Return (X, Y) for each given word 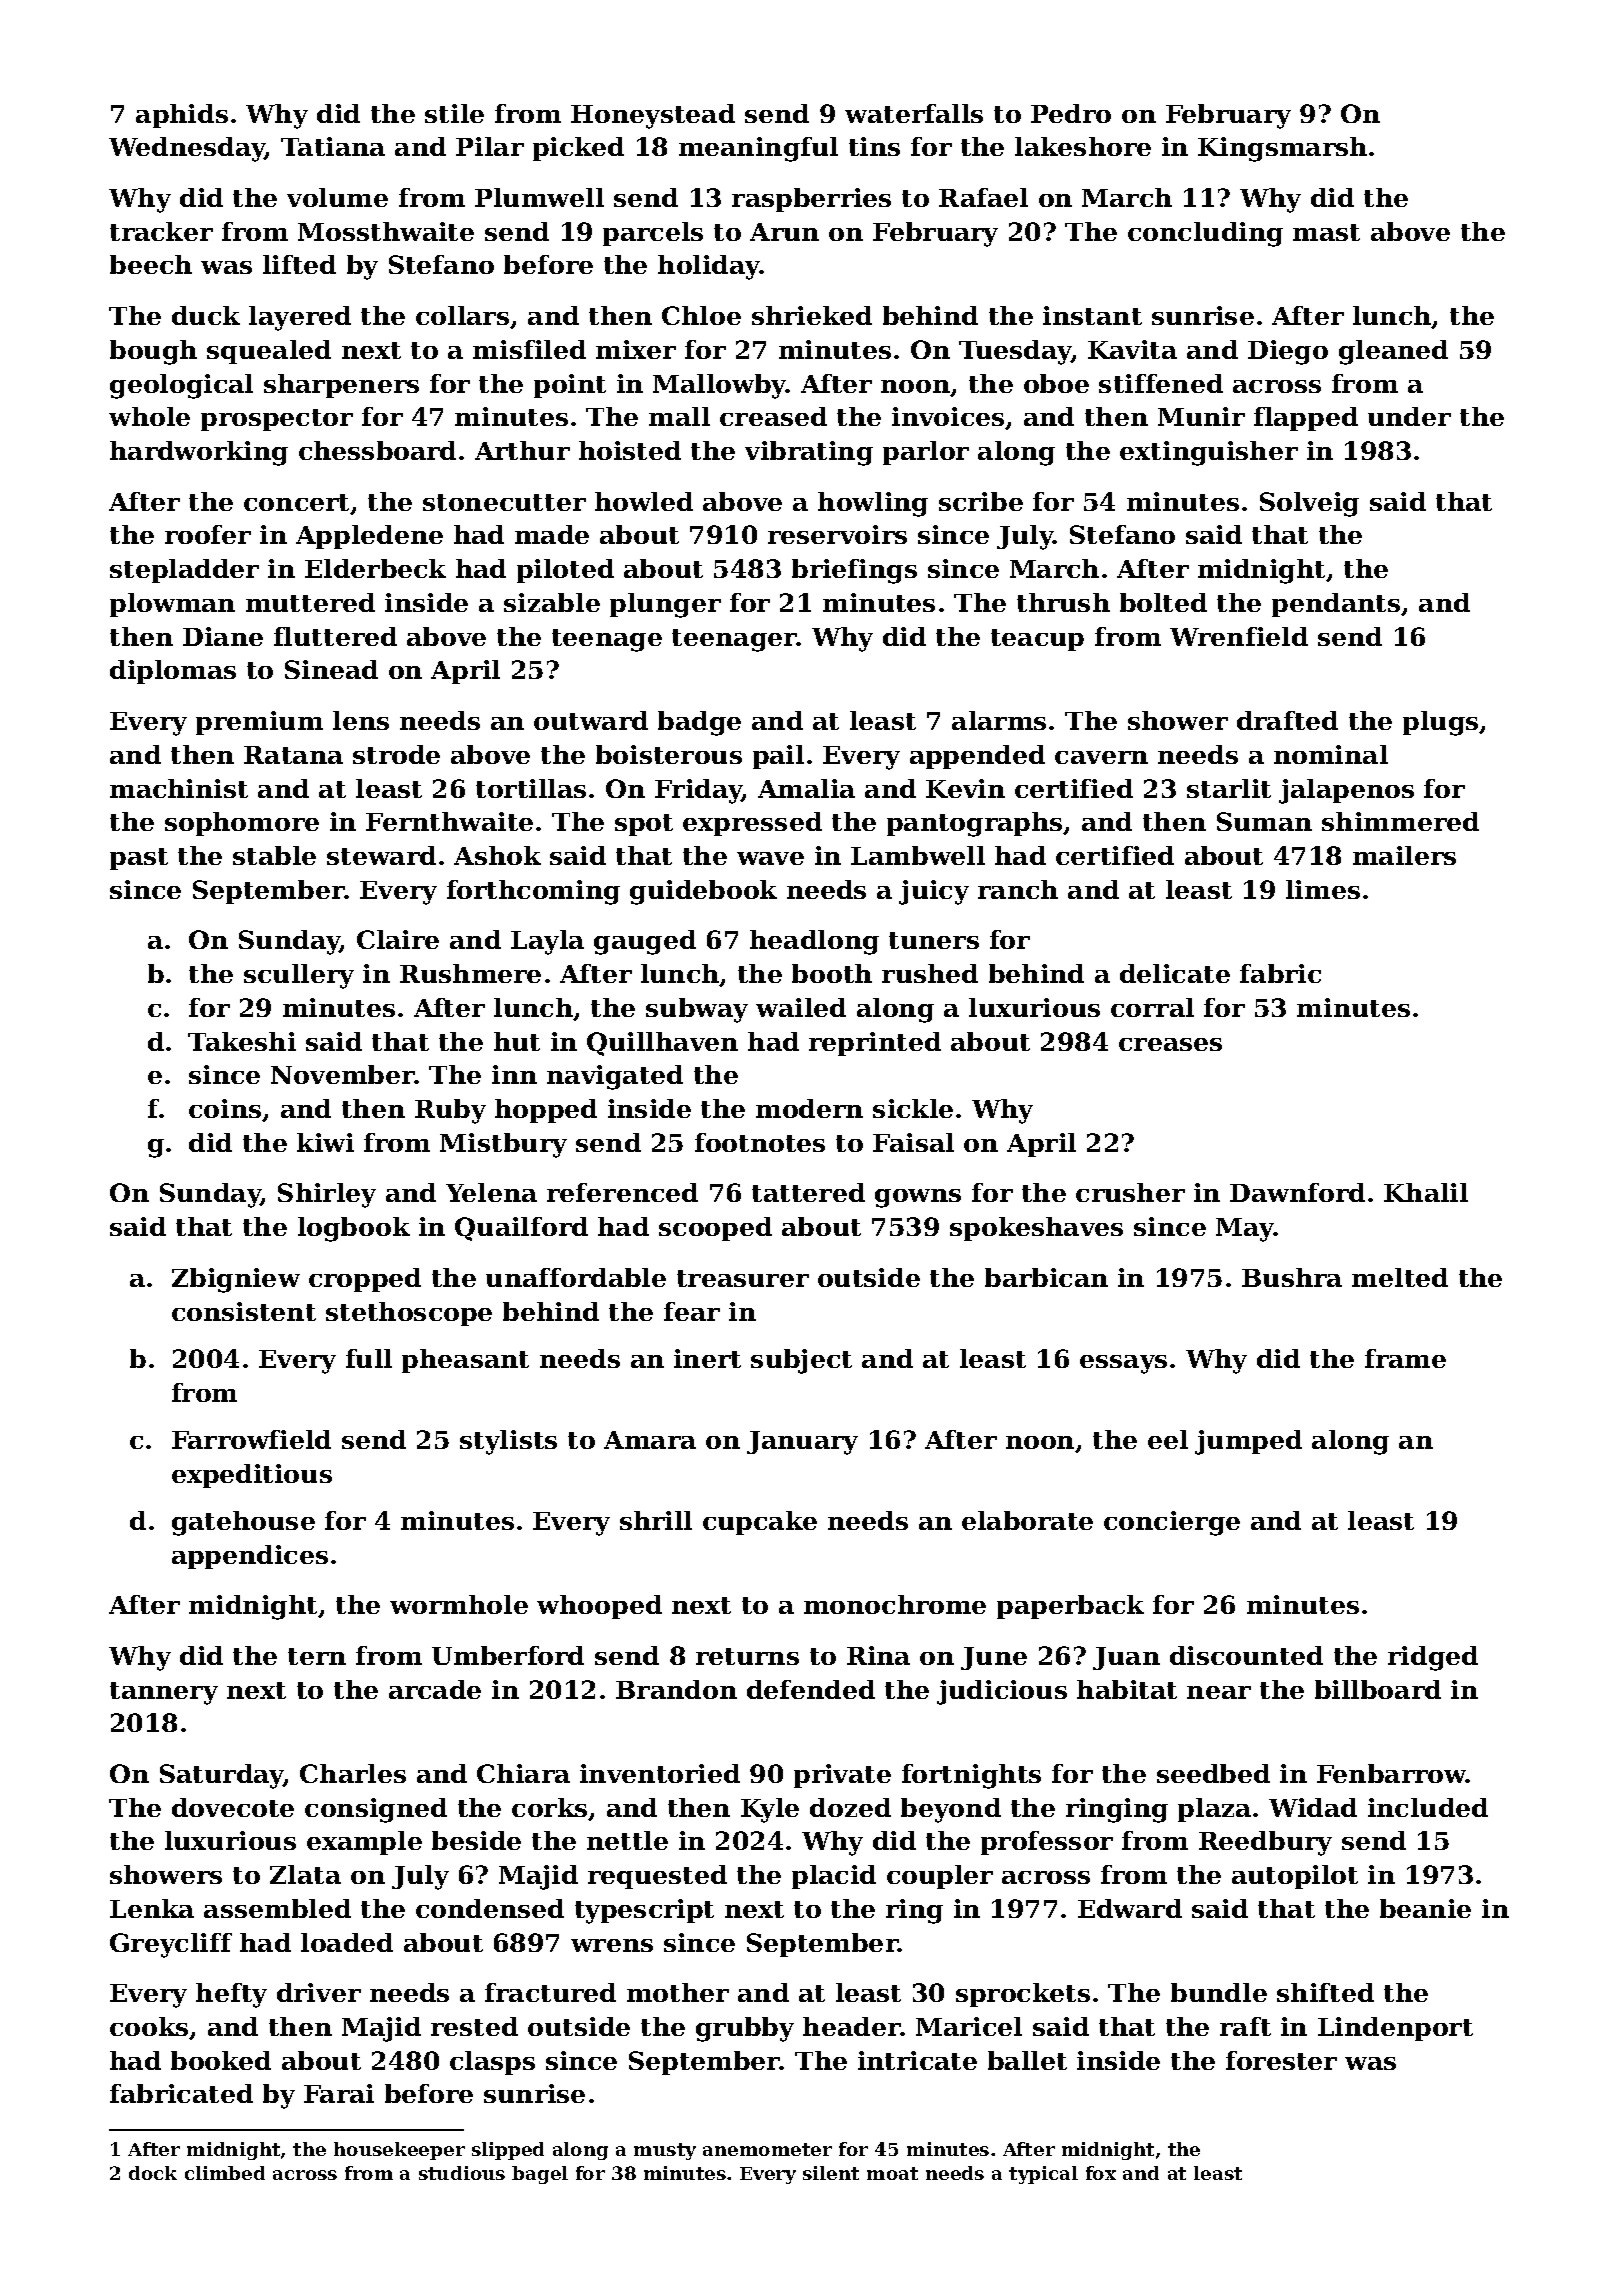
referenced (622, 1192)
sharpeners (341, 386)
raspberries (811, 200)
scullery (299, 976)
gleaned (1393, 352)
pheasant (465, 1361)
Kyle (770, 1810)
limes (1323, 889)
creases (1170, 1044)
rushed (930, 973)
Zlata (305, 1874)
